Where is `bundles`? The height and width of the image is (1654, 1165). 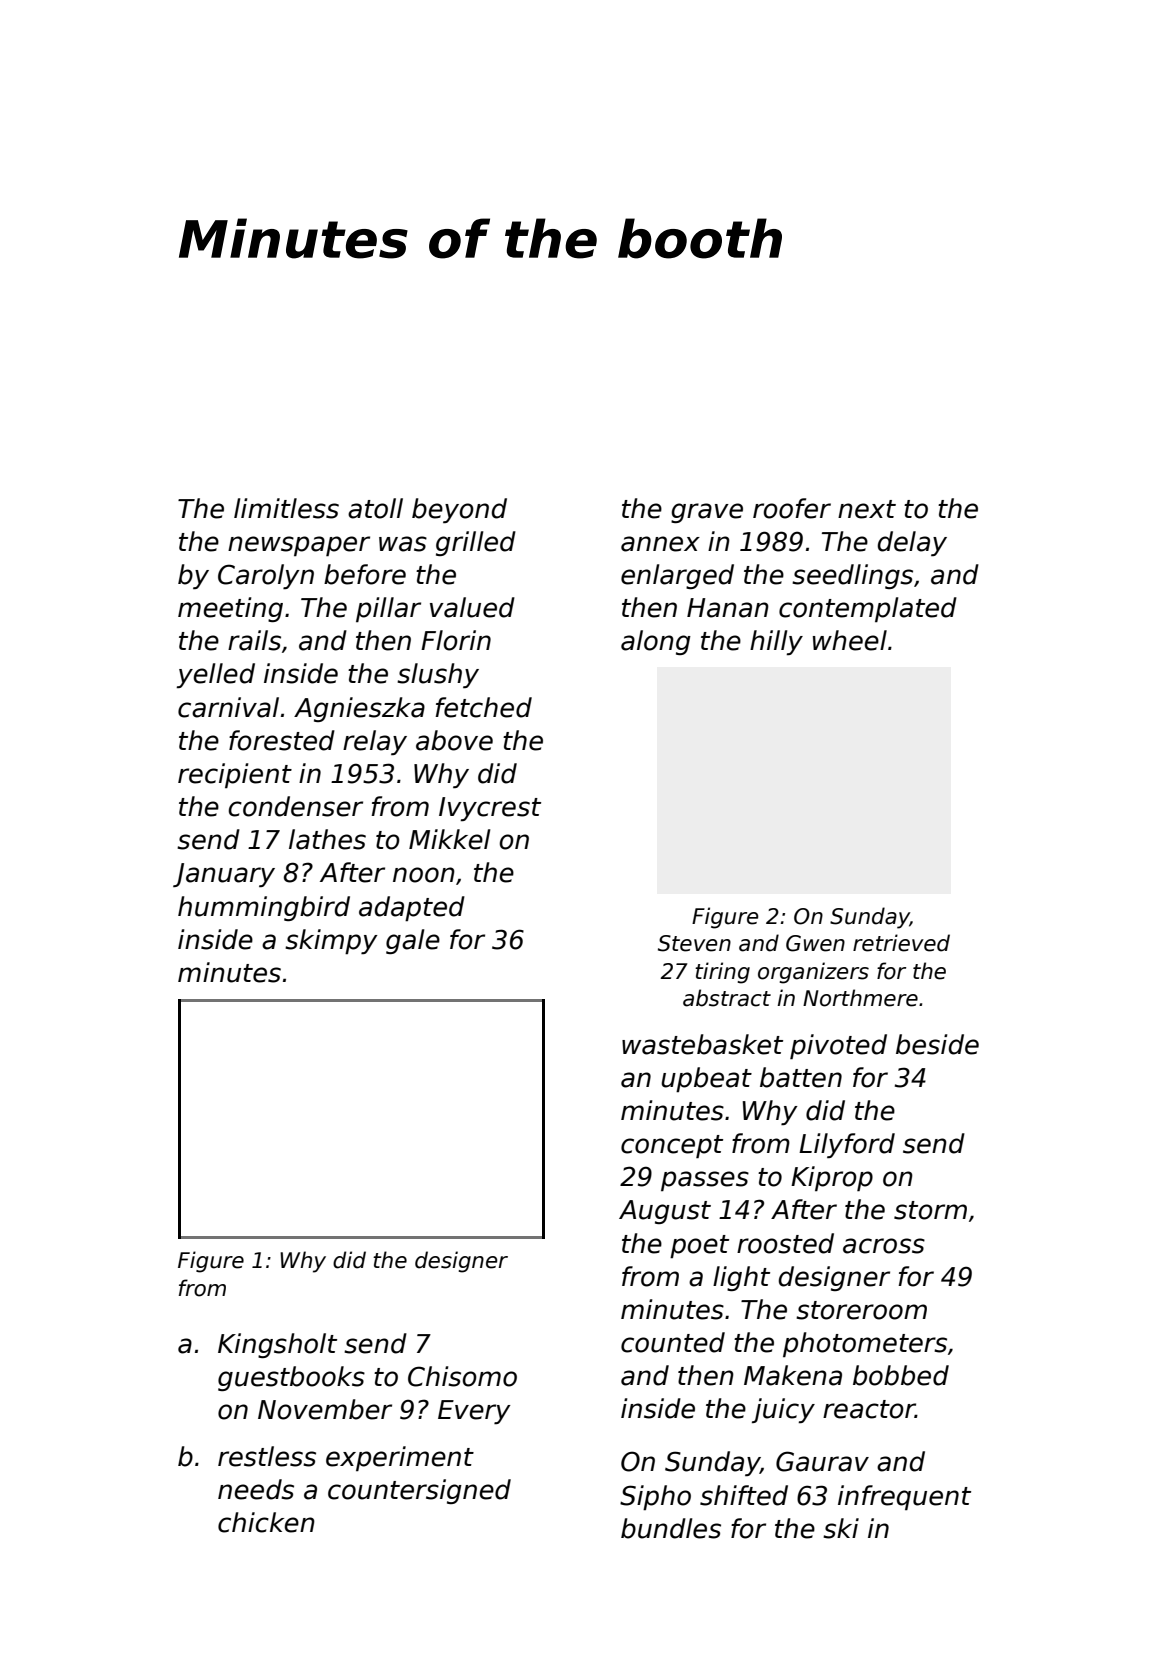 bundles is located at coordinates (671, 1528).
